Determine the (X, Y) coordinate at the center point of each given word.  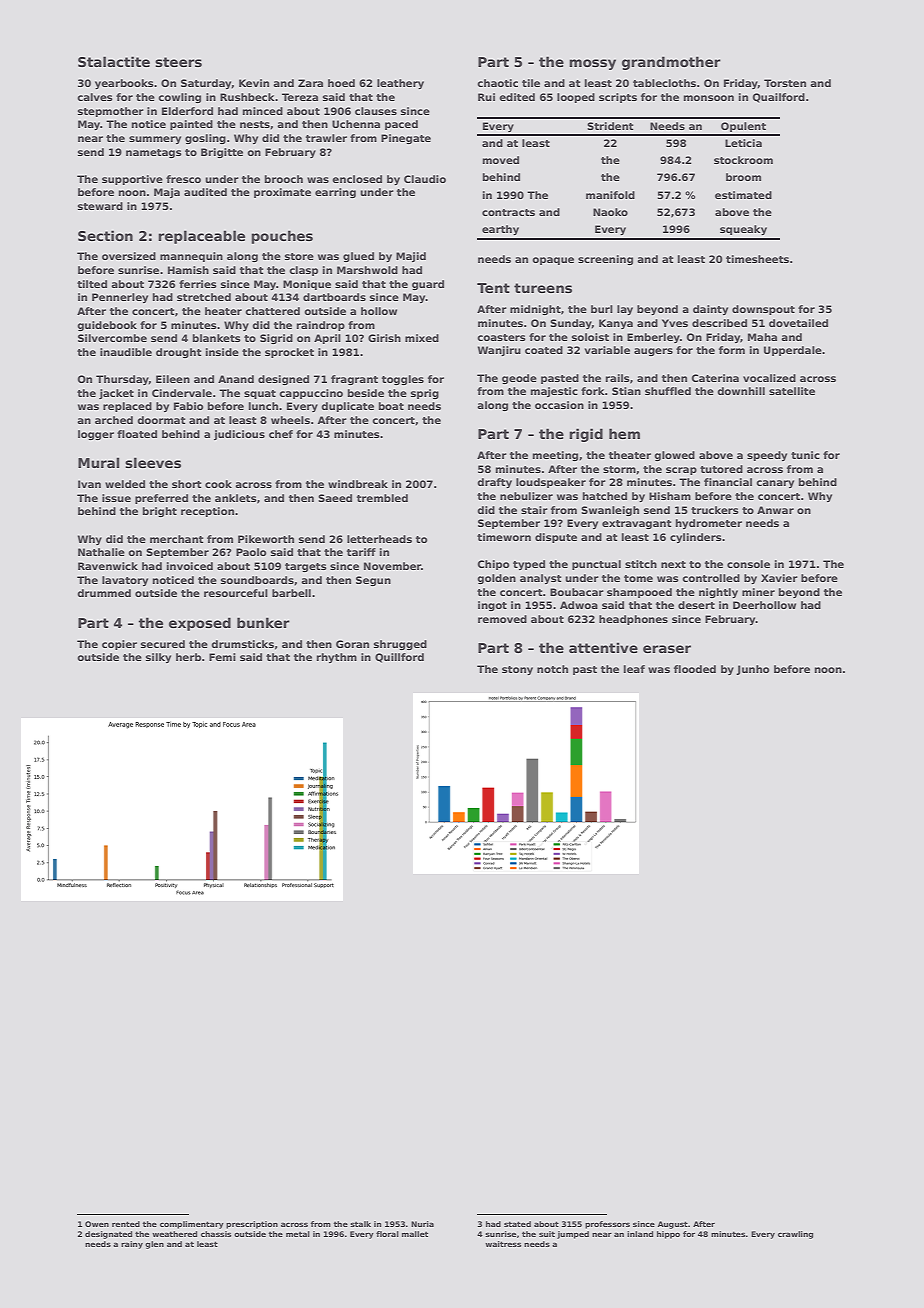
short (186, 484)
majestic (554, 392)
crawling (795, 1235)
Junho (752, 670)
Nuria (422, 1224)
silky (158, 658)
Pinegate (406, 139)
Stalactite (114, 61)
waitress (503, 1244)
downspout (763, 310)
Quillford (399, 658)
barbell (291, 593)
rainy (132, 1245)
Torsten (785, 83)
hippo (668, 1235)
